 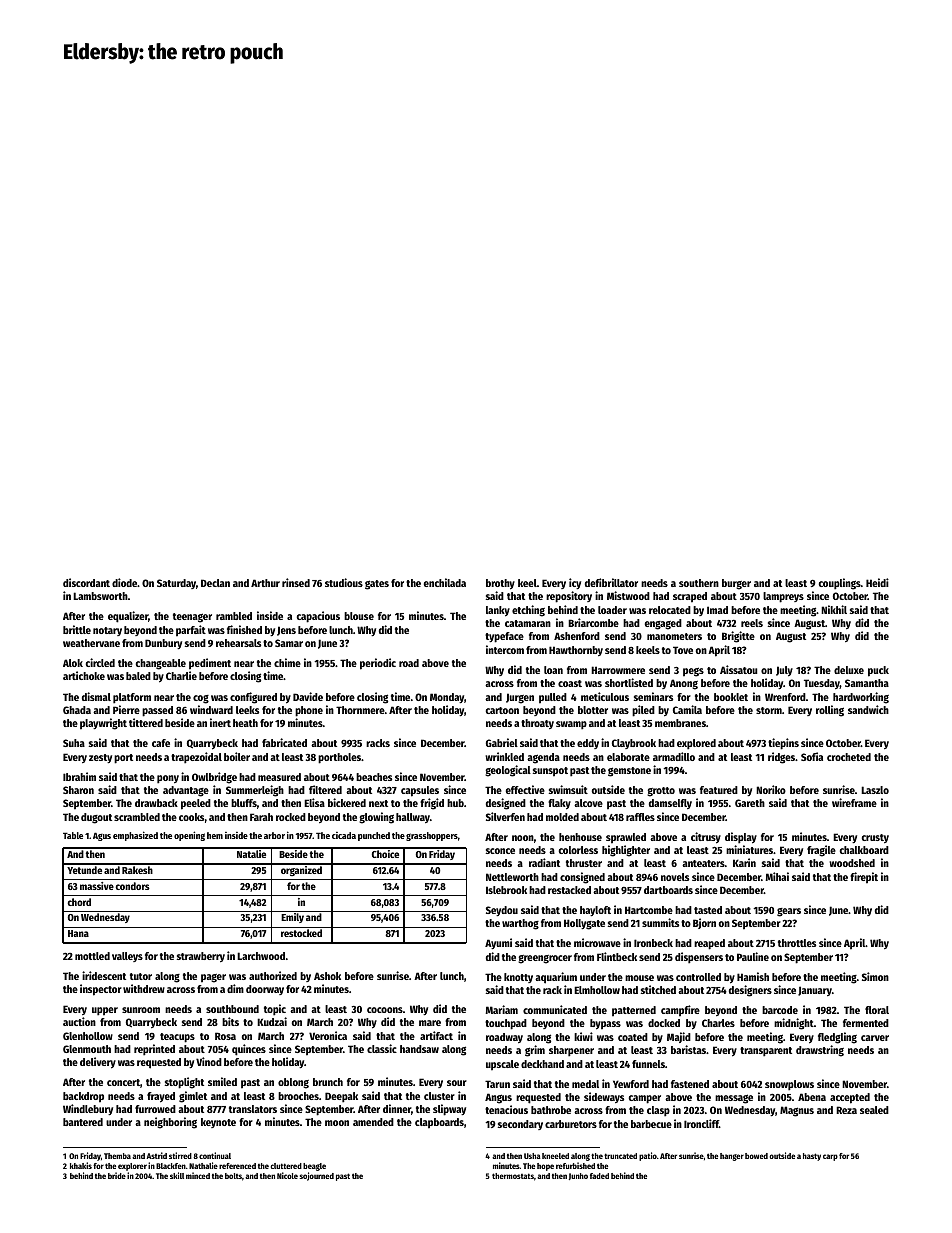 I want to click on thermostats, so click(x=513, y=1176).
